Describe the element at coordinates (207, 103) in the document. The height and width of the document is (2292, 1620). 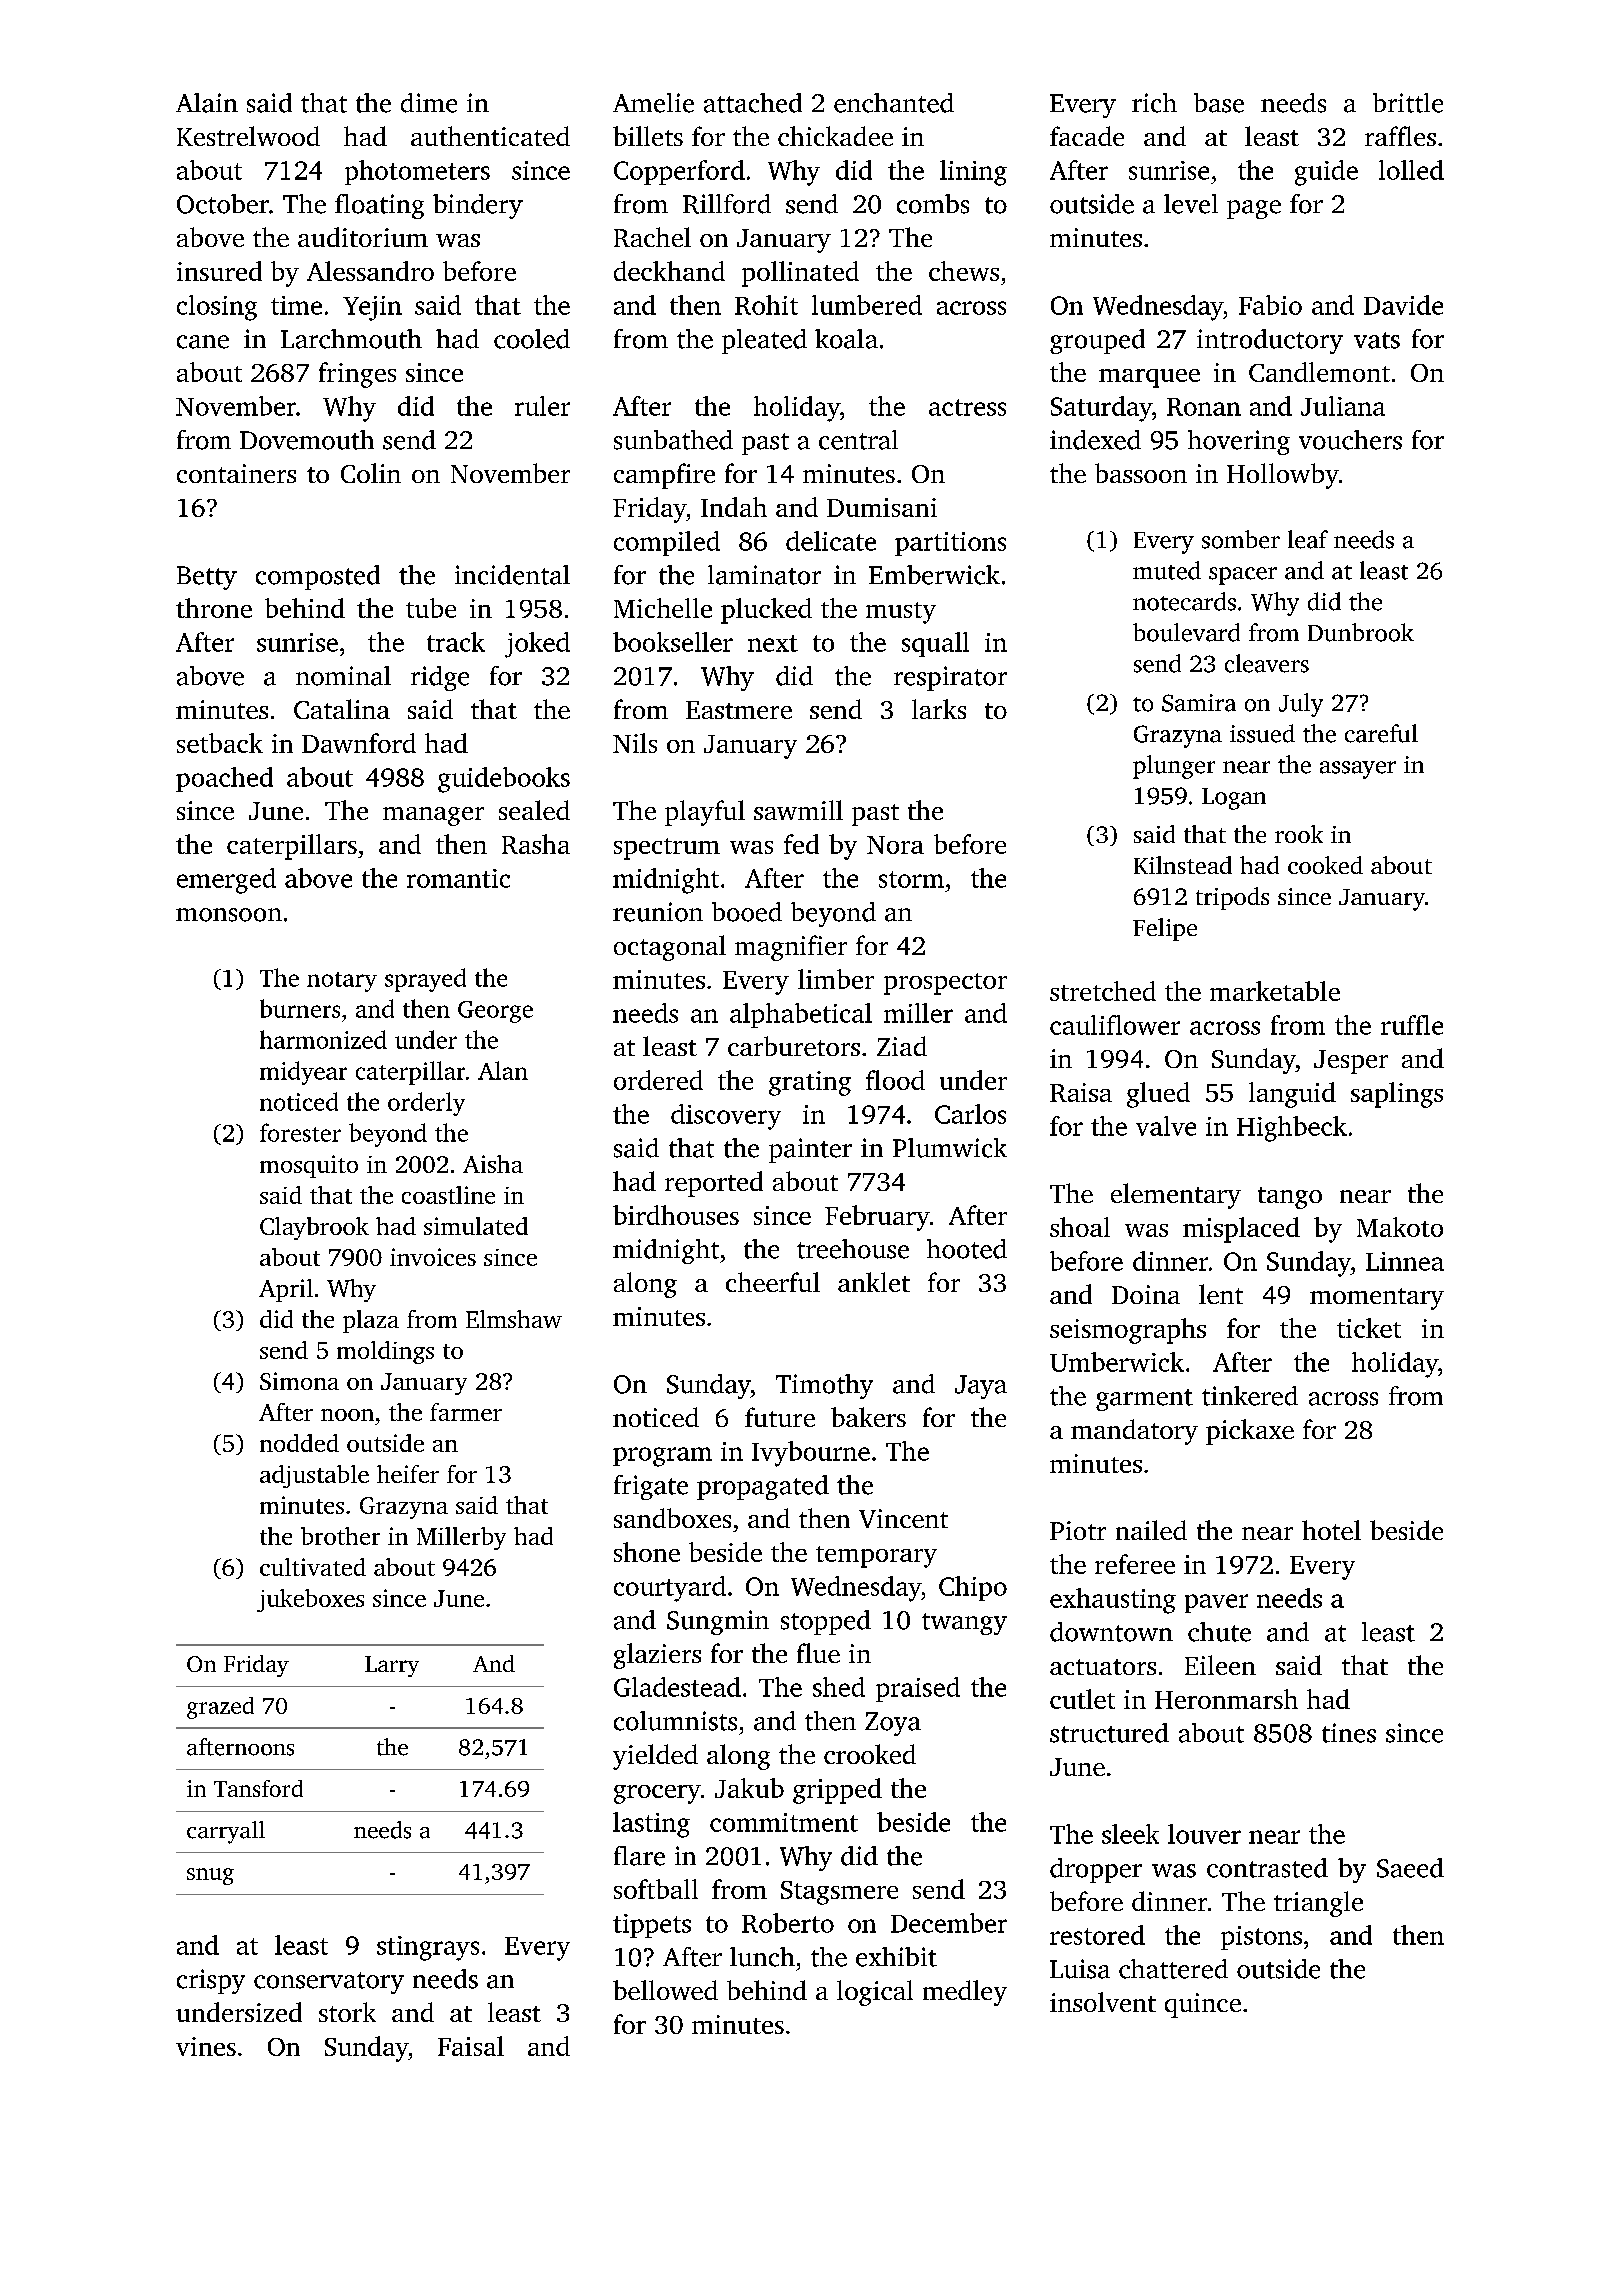
I see `Alain` at that location.
